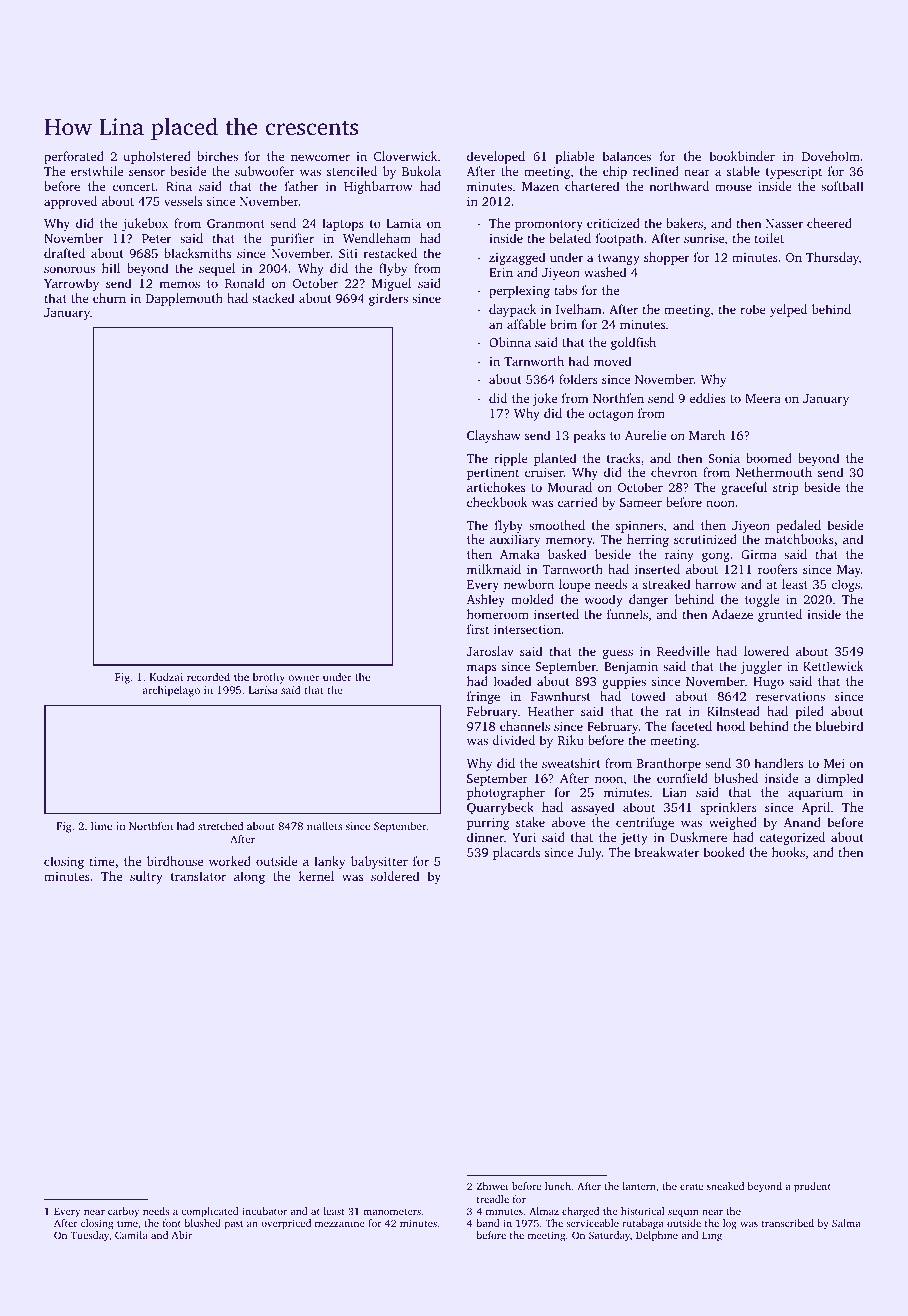 The height and width of the page is (1316, 908). I want to click on bluebird, so click(840, 726).
